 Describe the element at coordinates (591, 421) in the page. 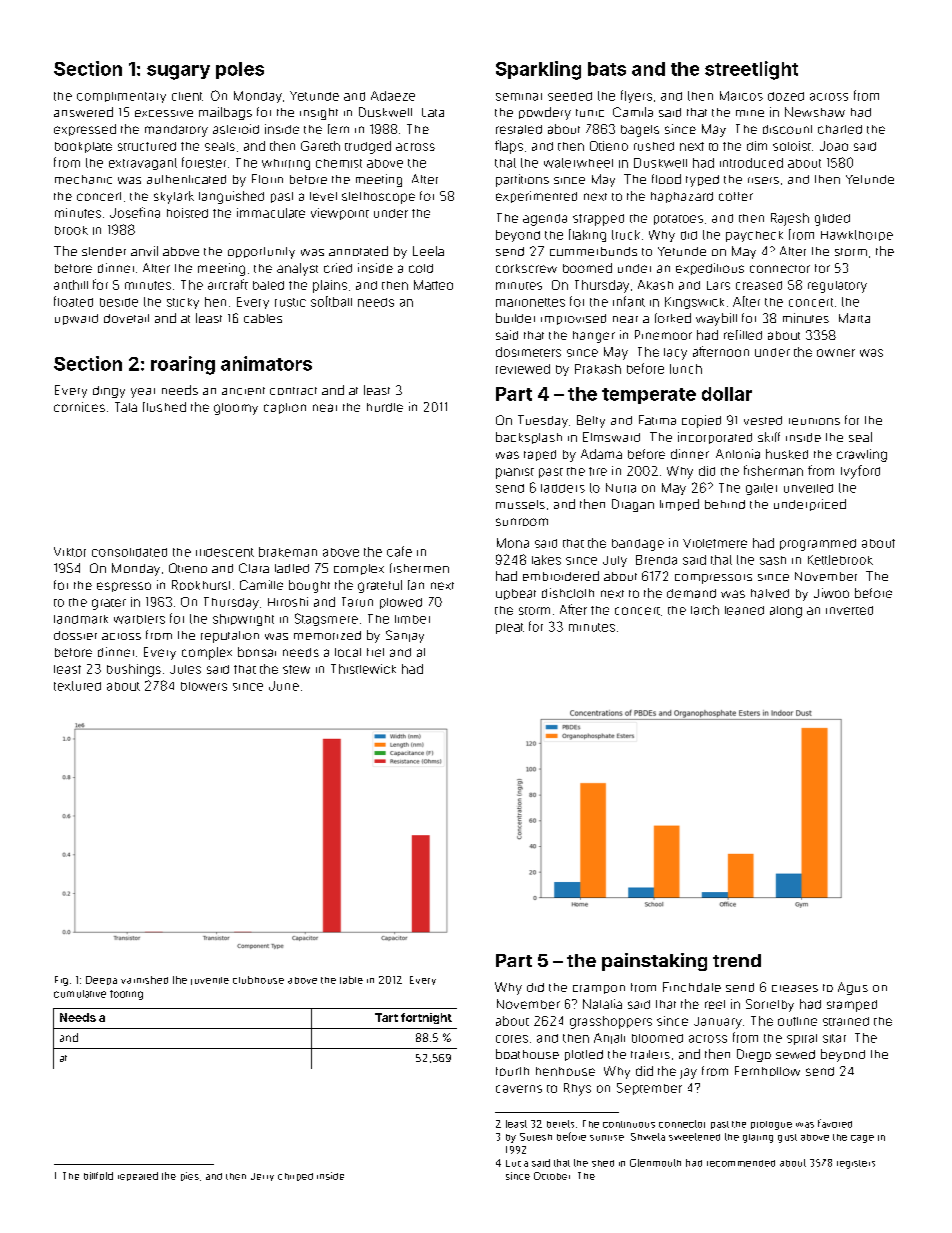

I see `Betty` at that location.
